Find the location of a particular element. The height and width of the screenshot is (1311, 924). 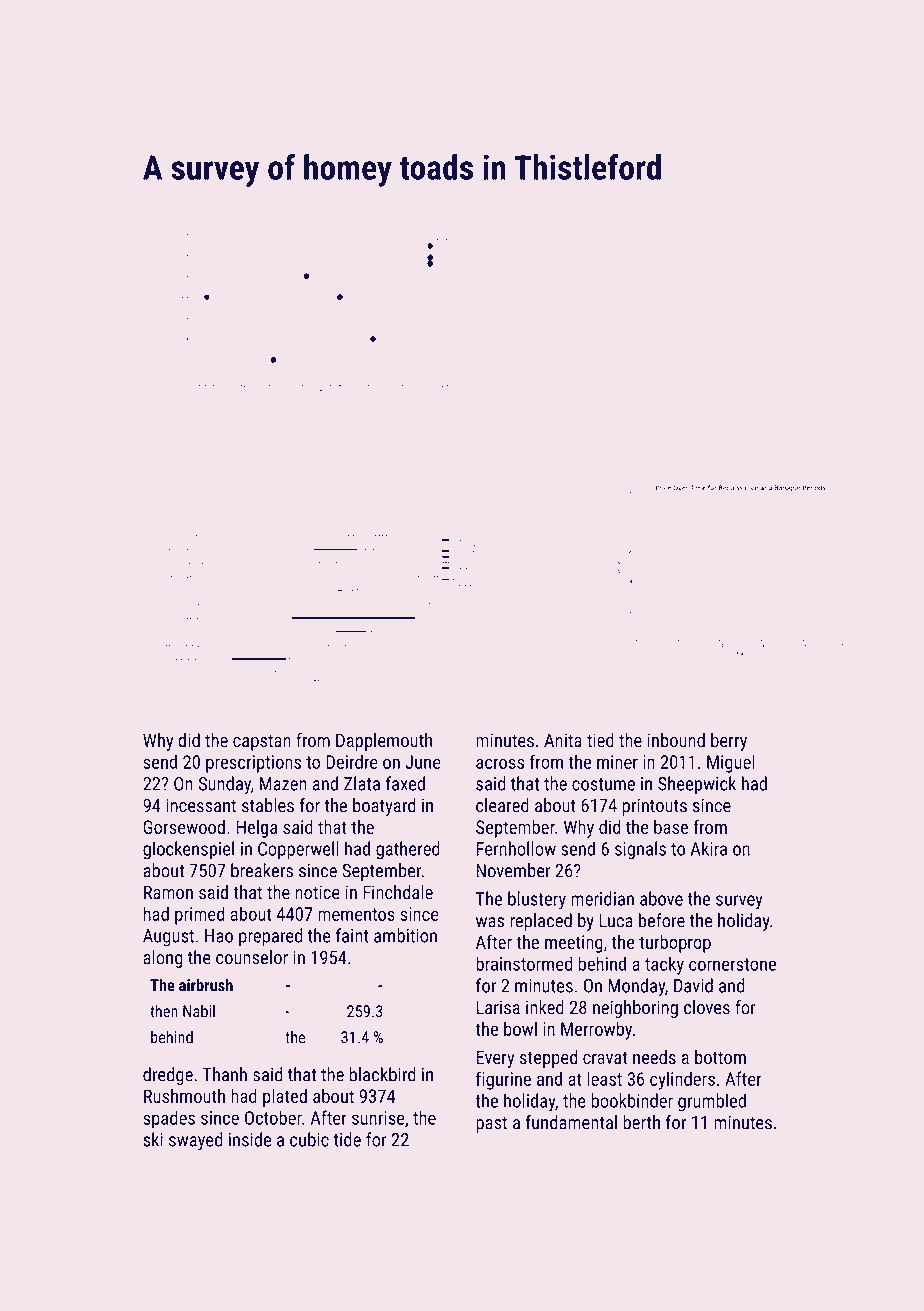

prescriptions is located at coordinates (253, 764).
